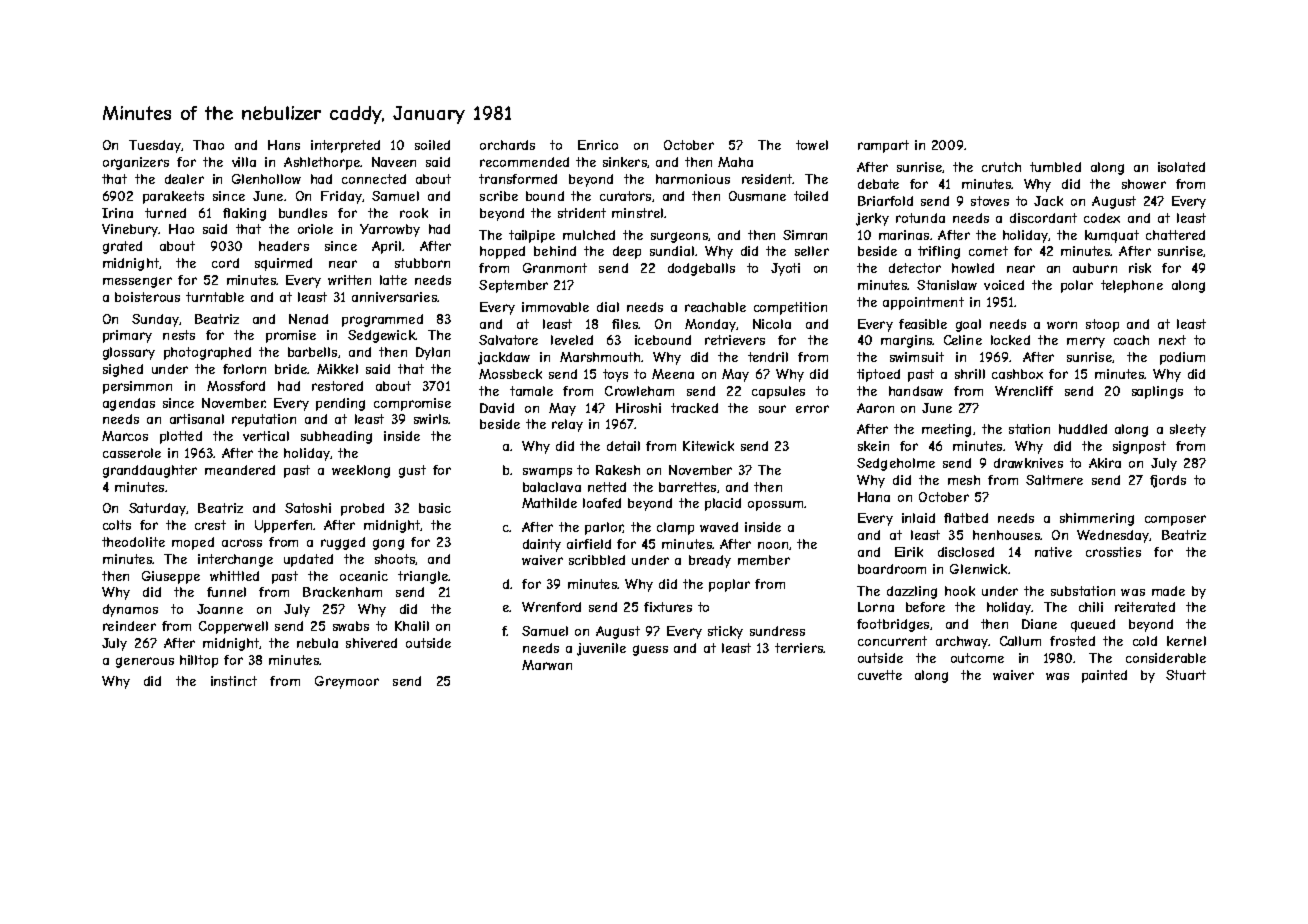 This screenshot has height=924, width=1308. I want to click on rampart, so click(883, 146).
